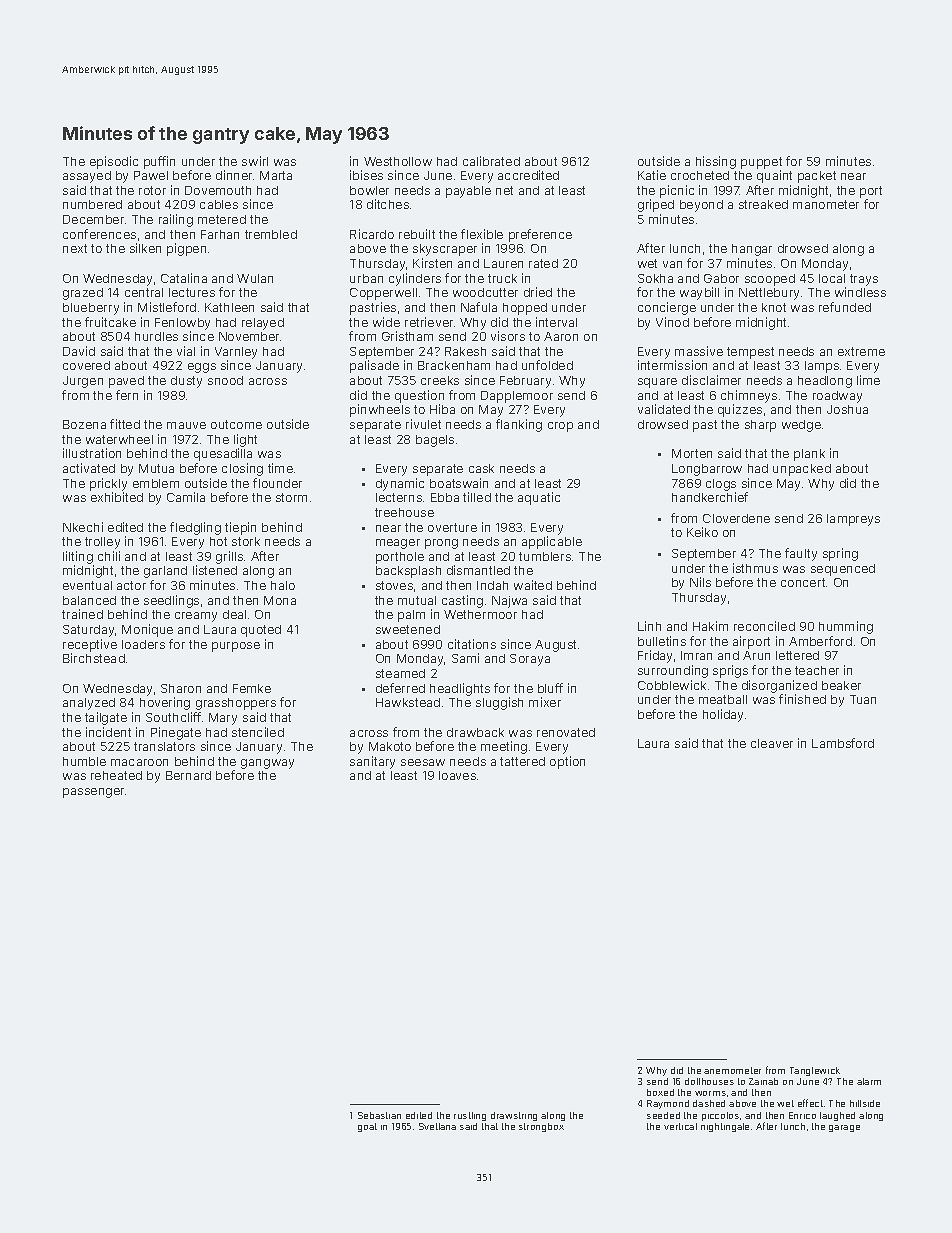 The height and width of the page is (1233, 952). What do you see at coordinates (660, 1092) in the page?
I see `boxed` at bounding box center [660, 1092].
